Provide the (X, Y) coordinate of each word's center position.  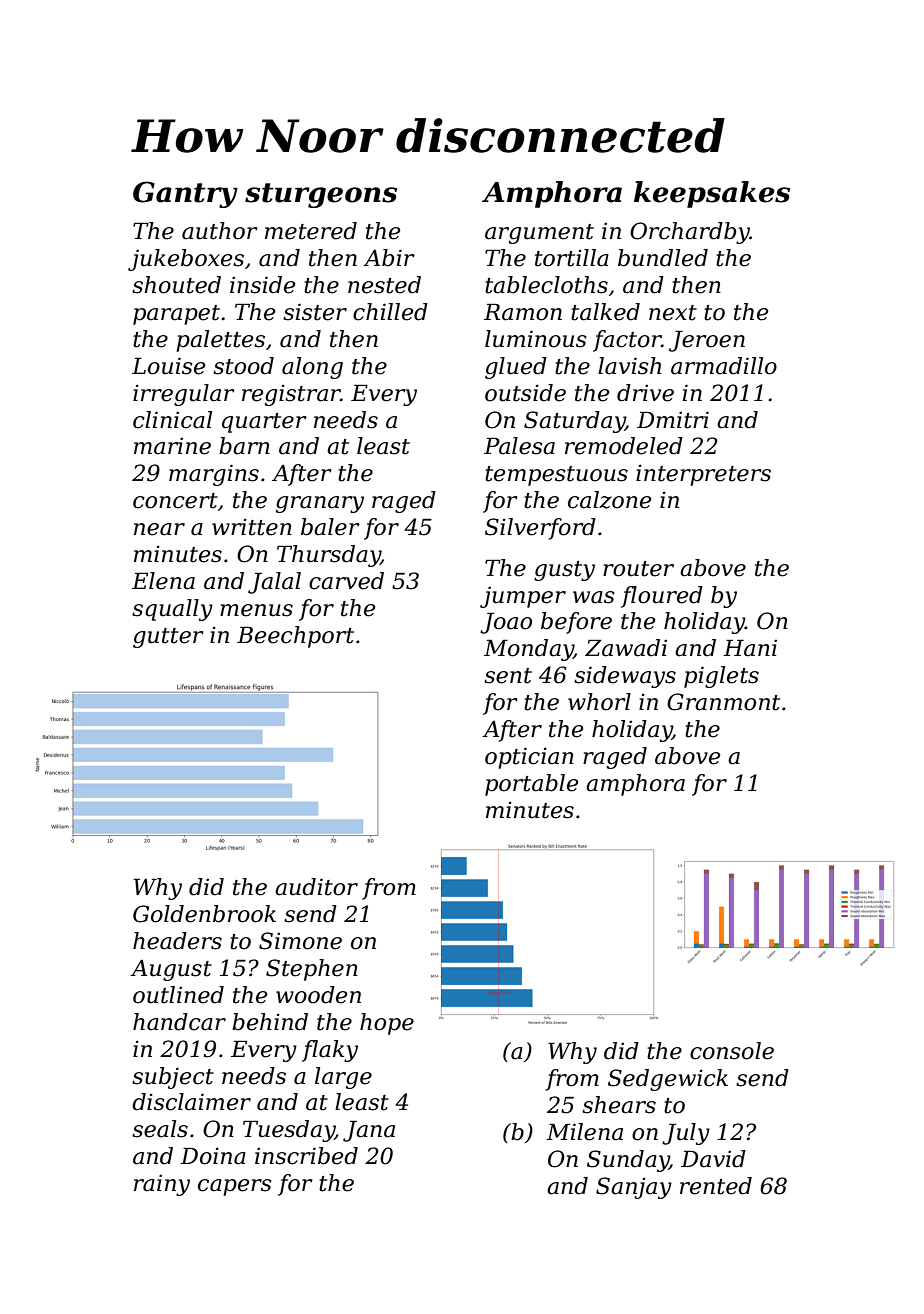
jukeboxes (186, 260)
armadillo (724, 366)
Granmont (723, 702)
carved (346, 581)
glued (516, 368)
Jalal (274, 583)
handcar (179, 1022)
